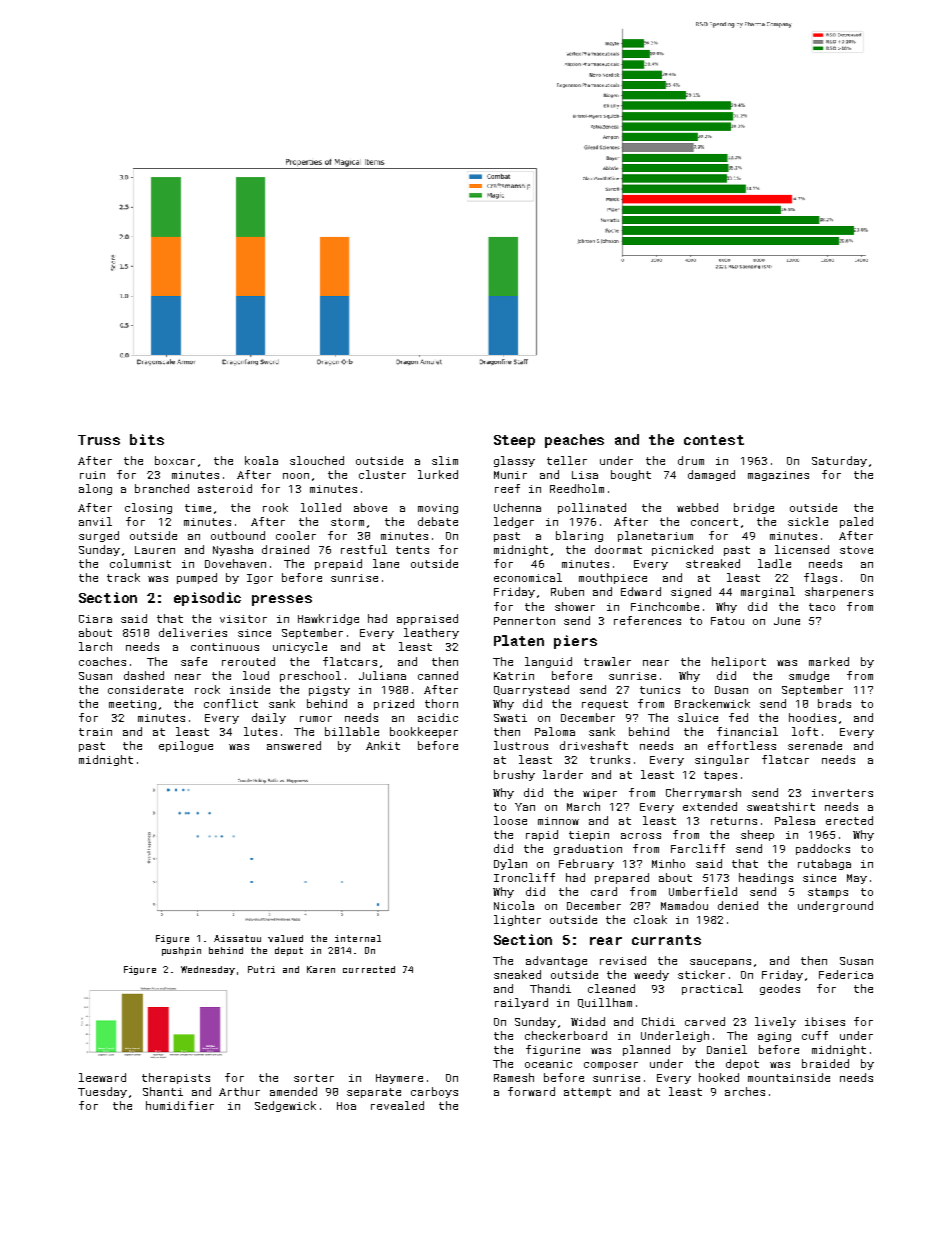 The width and height of the image is (952, 1233). I want to click on across, so click(641, 836).
